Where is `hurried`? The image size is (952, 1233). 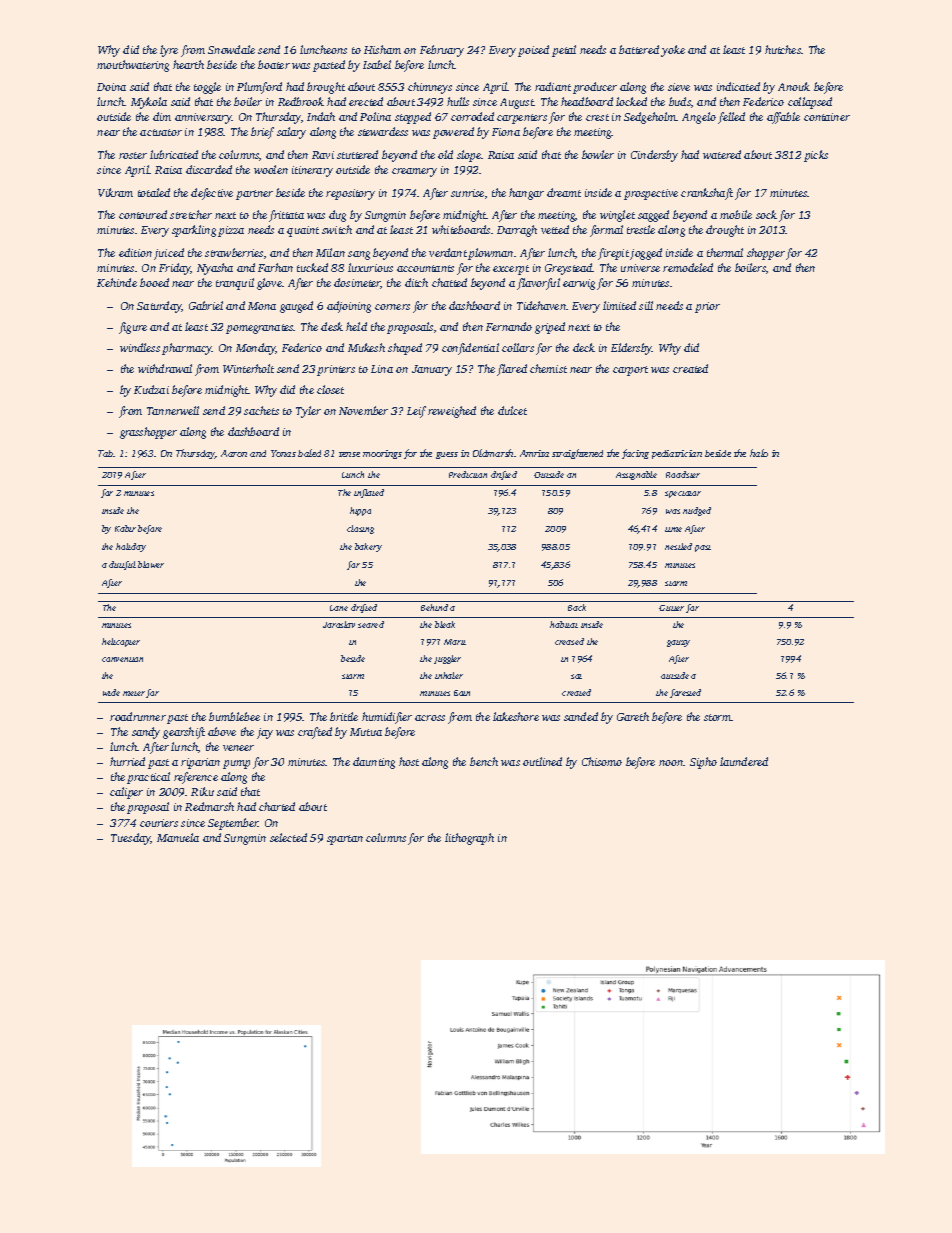
hurried is located at coordinates (127, 761).
